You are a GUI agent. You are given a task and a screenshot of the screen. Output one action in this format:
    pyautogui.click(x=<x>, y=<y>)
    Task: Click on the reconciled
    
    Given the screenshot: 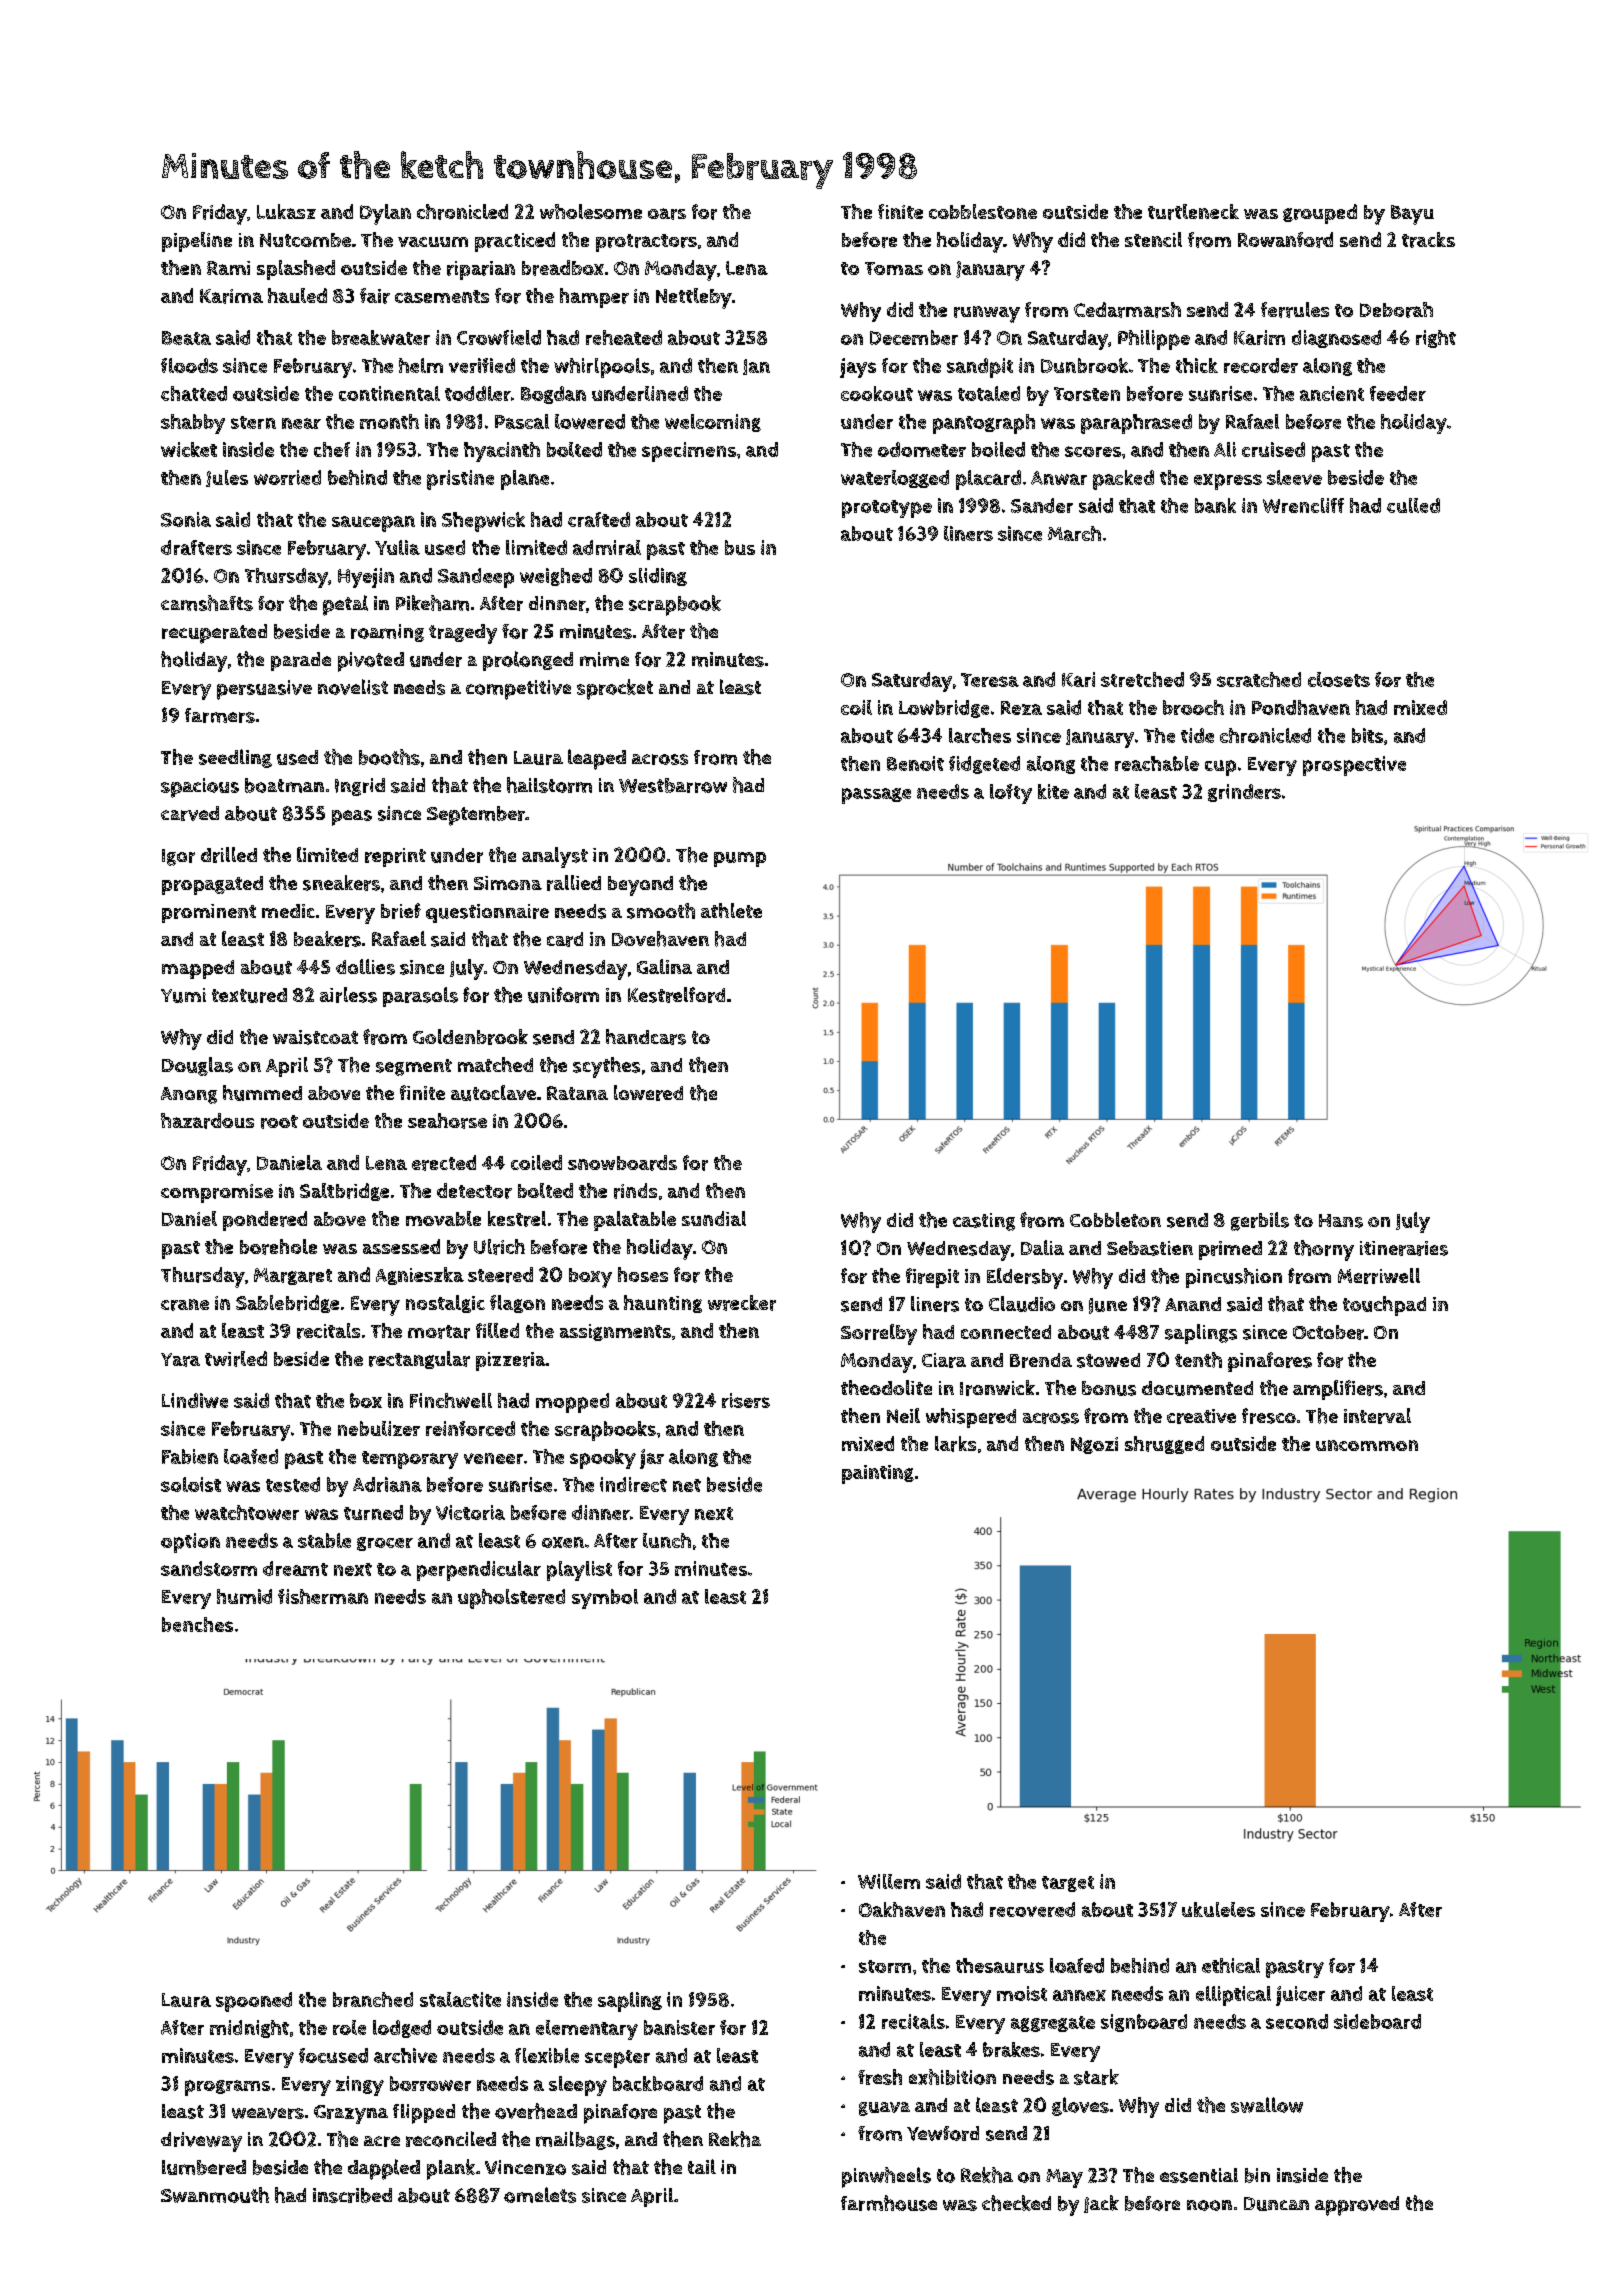 What is the action you would take?
    pyautogui.click(x=451, y=2139)
